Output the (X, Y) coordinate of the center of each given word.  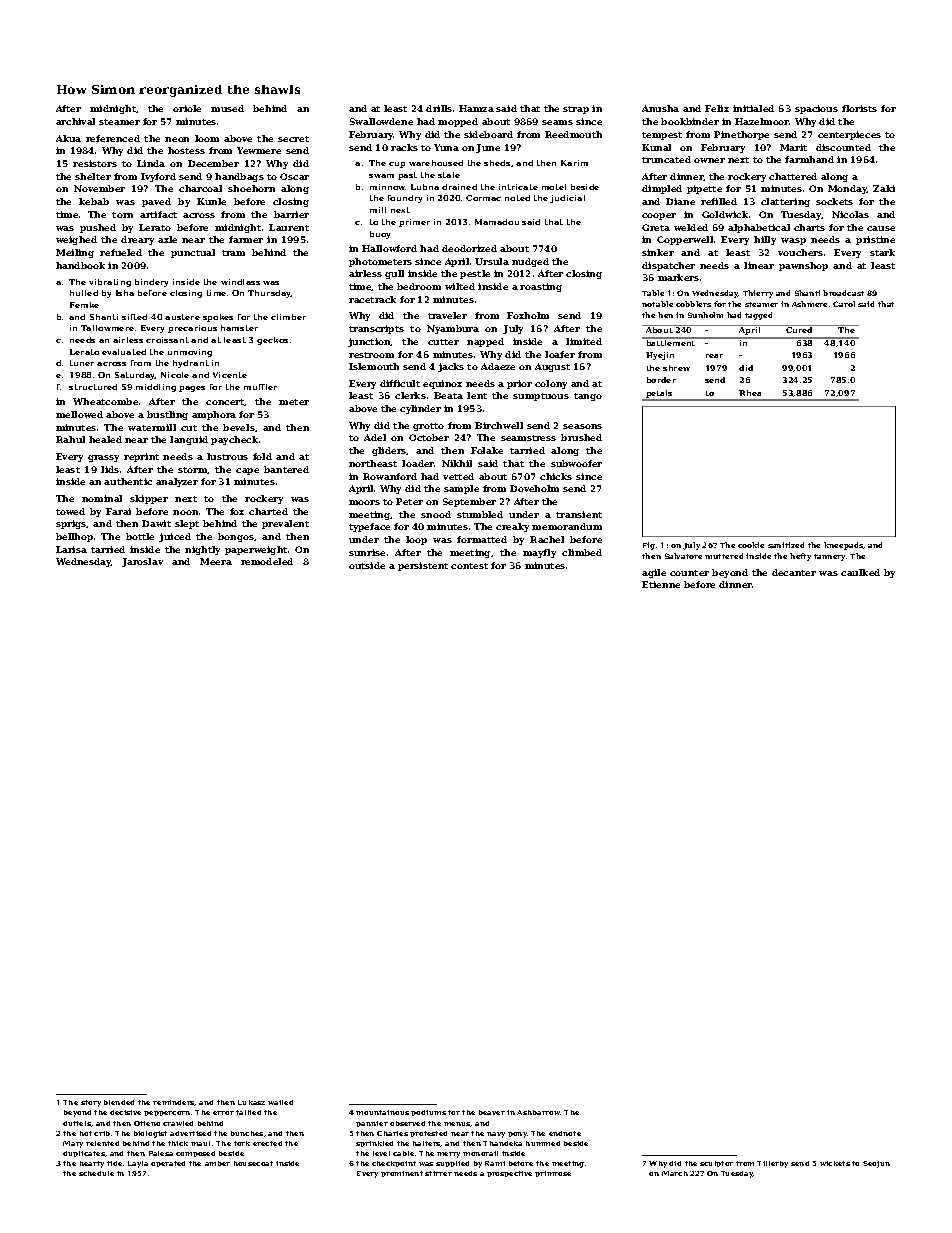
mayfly (539, 553)
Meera (216, 561)
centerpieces (849, 135)
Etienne (661, 584)
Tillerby (772, 1164)
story (91, 1103)
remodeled (267, 561)
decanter (794, 572)
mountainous (382, 1112)
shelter (93, 176)
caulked (860, 572)
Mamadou (497, 222)
